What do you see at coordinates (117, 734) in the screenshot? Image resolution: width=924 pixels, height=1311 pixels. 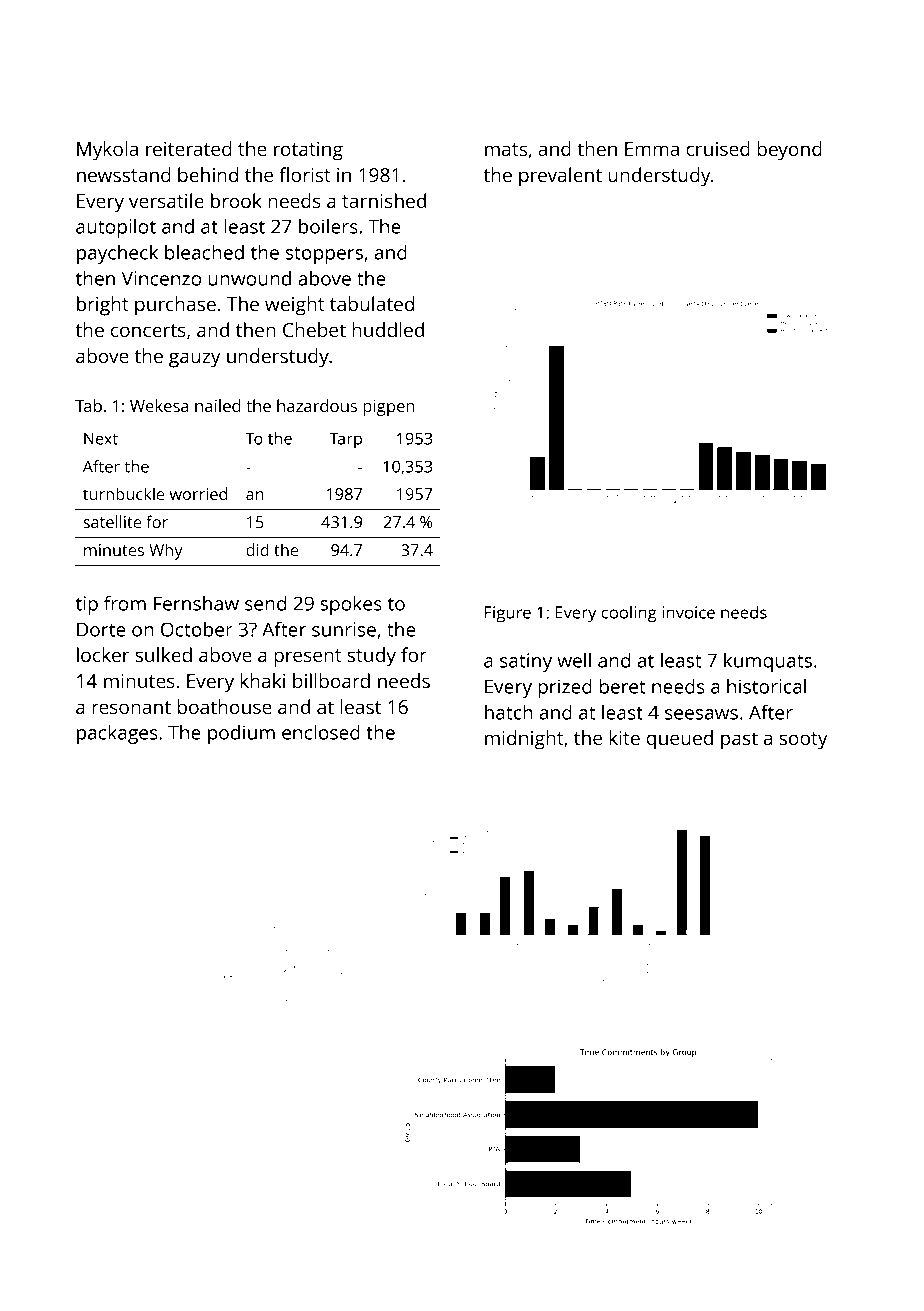 I see `packages` at bounding box center [117, 734].
